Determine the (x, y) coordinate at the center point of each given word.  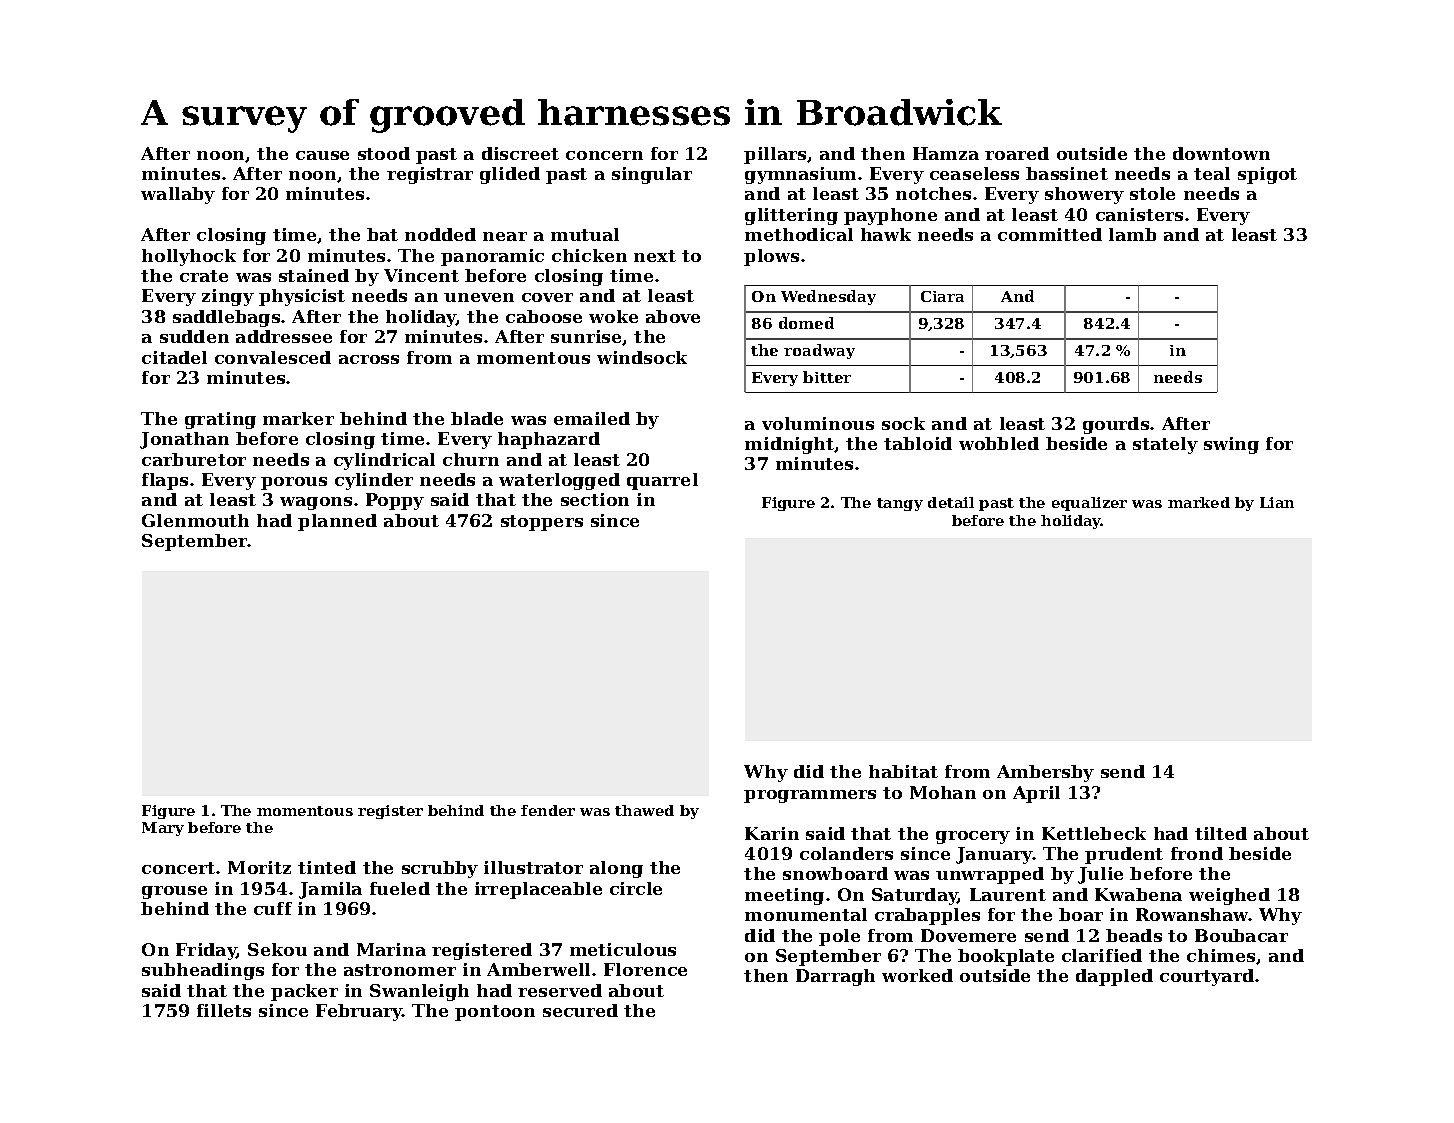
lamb (1132, 234)
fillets (224, 1010)
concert (178, 868)
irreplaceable (538, 890)
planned (337, 522)
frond (1197, 853)
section (595, 499)
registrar (430, 175)
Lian (1277, 502)
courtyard (1207, 977)
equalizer (1089, 504)
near (505, 236)
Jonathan (184, 440)
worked (917, 975)
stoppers (542, 523)
